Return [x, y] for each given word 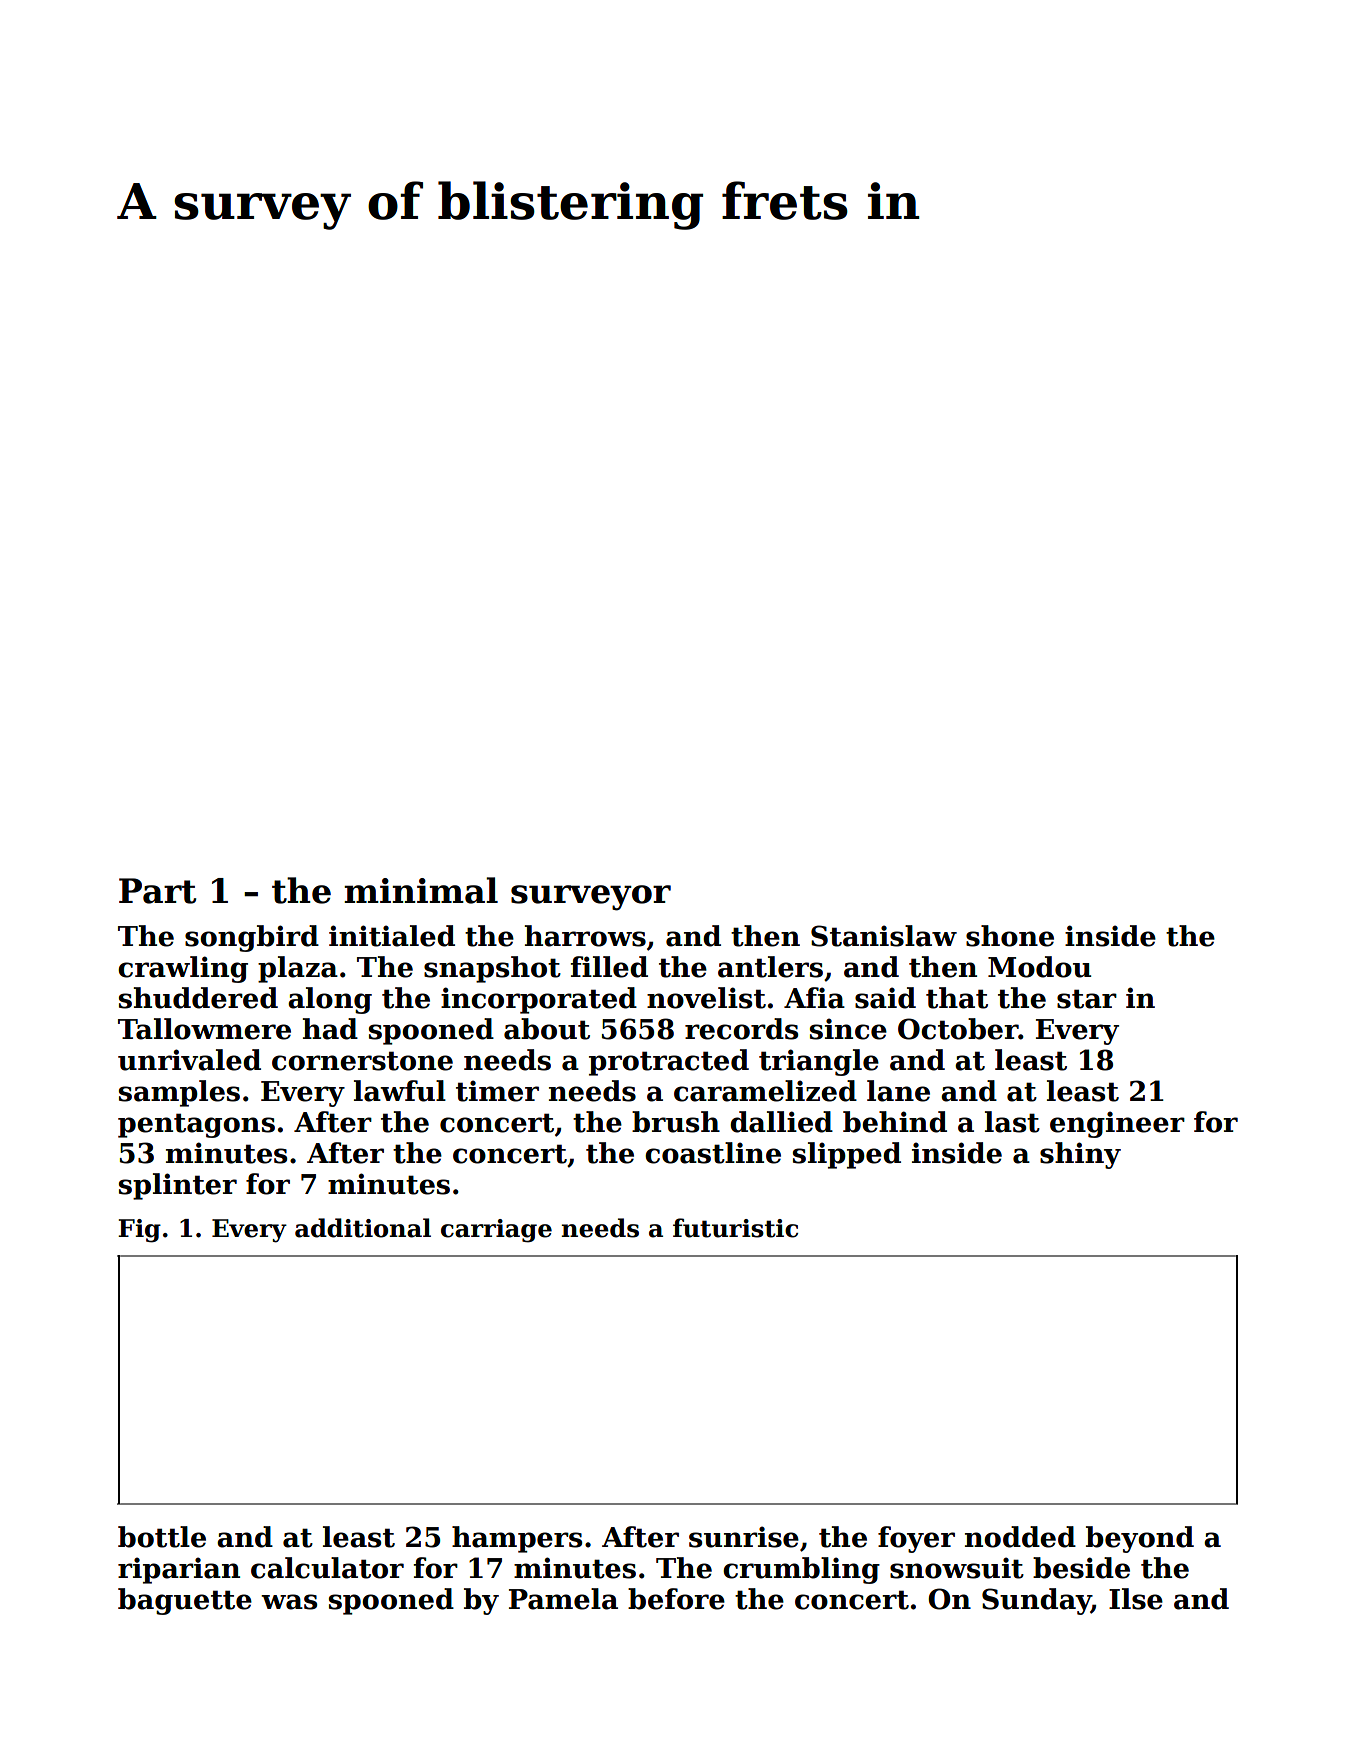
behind [895, 1122]
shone [1010, 936]
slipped [847, 1155]
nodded [1020, 1537]
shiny [1080, 1155]
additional [363, 1228]
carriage [496, 1231]
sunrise [744, 1537]
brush [676, 1122]
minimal [421, 890]
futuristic [735, 1228]
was [289, 1602]
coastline [713, 1153]
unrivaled [189, 1060]
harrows [585, 936]
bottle [162, 1537]
